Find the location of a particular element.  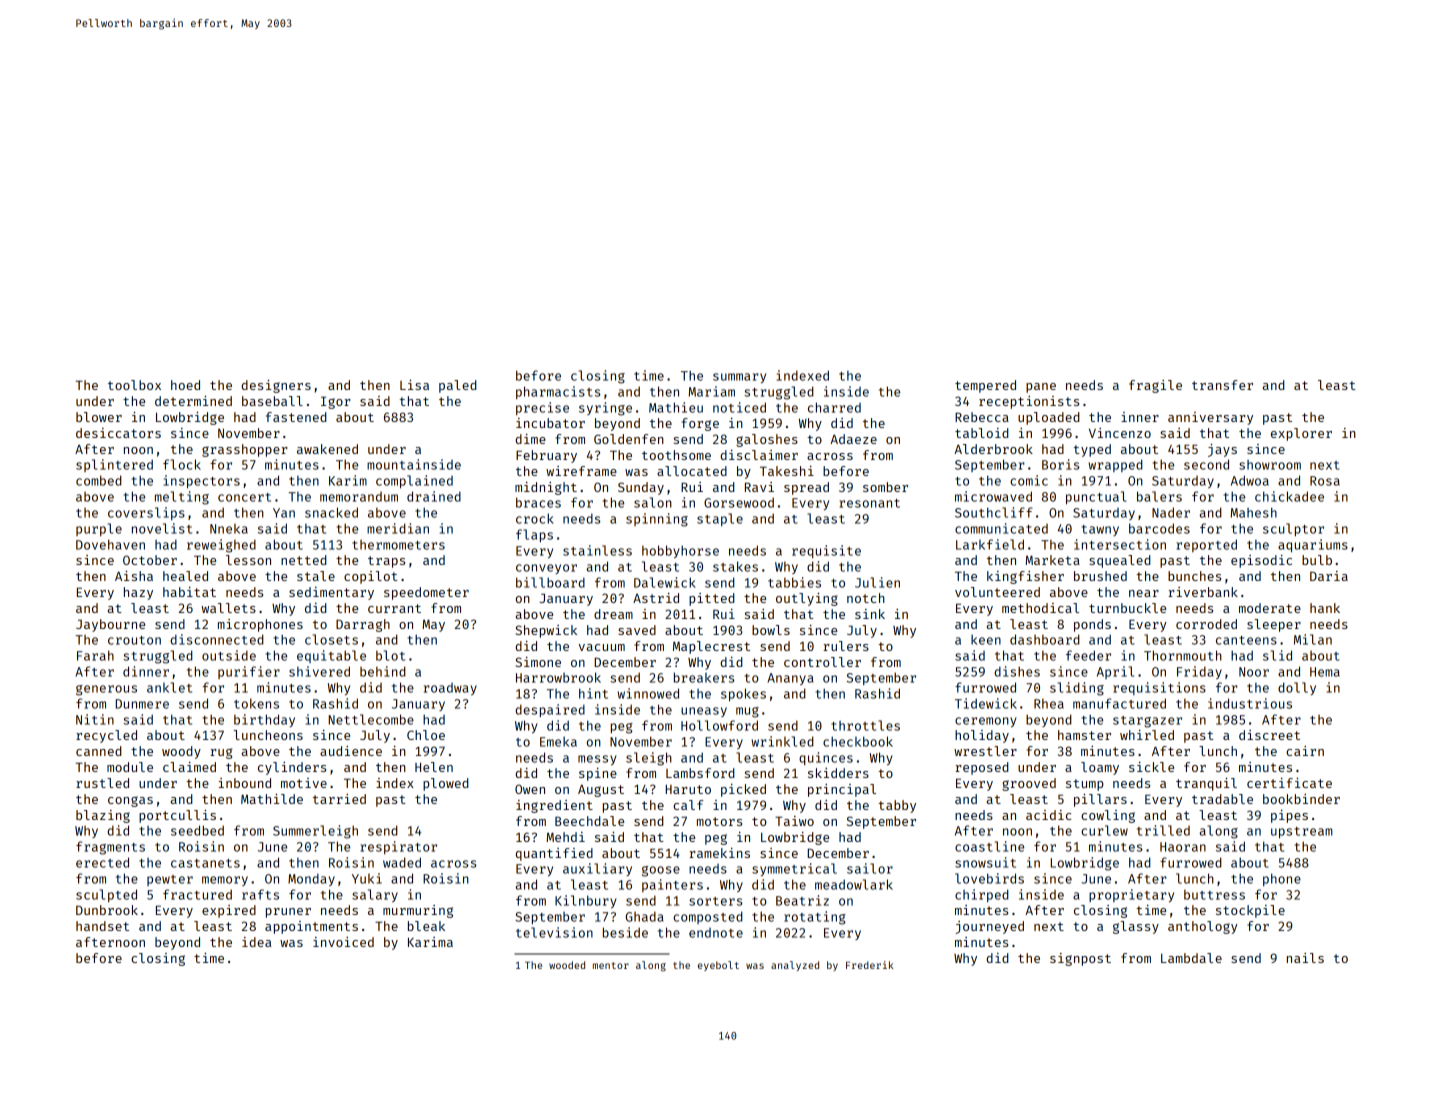

Mehdi is located at coordinates (565, 837).
